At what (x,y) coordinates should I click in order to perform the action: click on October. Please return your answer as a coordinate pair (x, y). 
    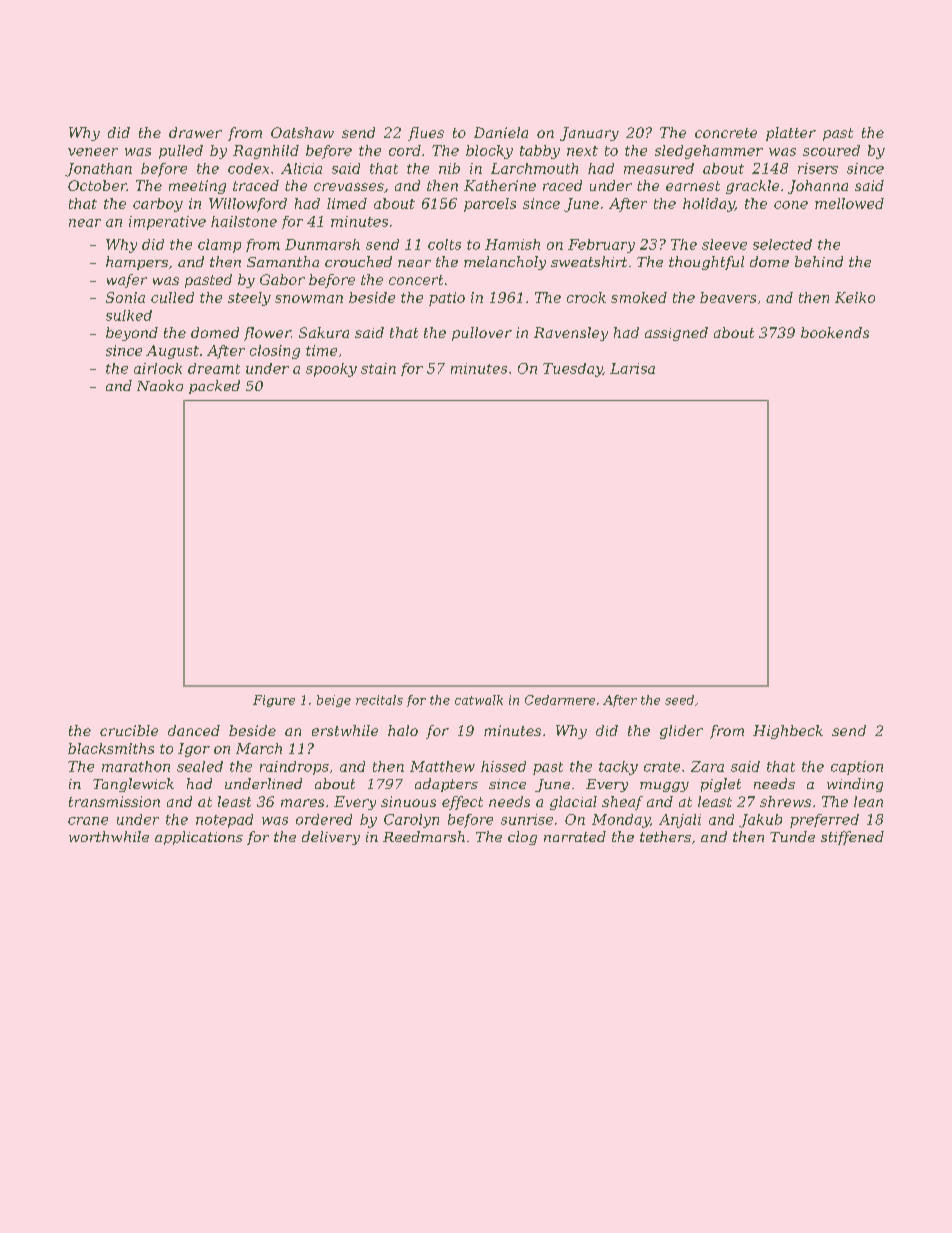
    Looking at the image, I should click on (97, 185).
